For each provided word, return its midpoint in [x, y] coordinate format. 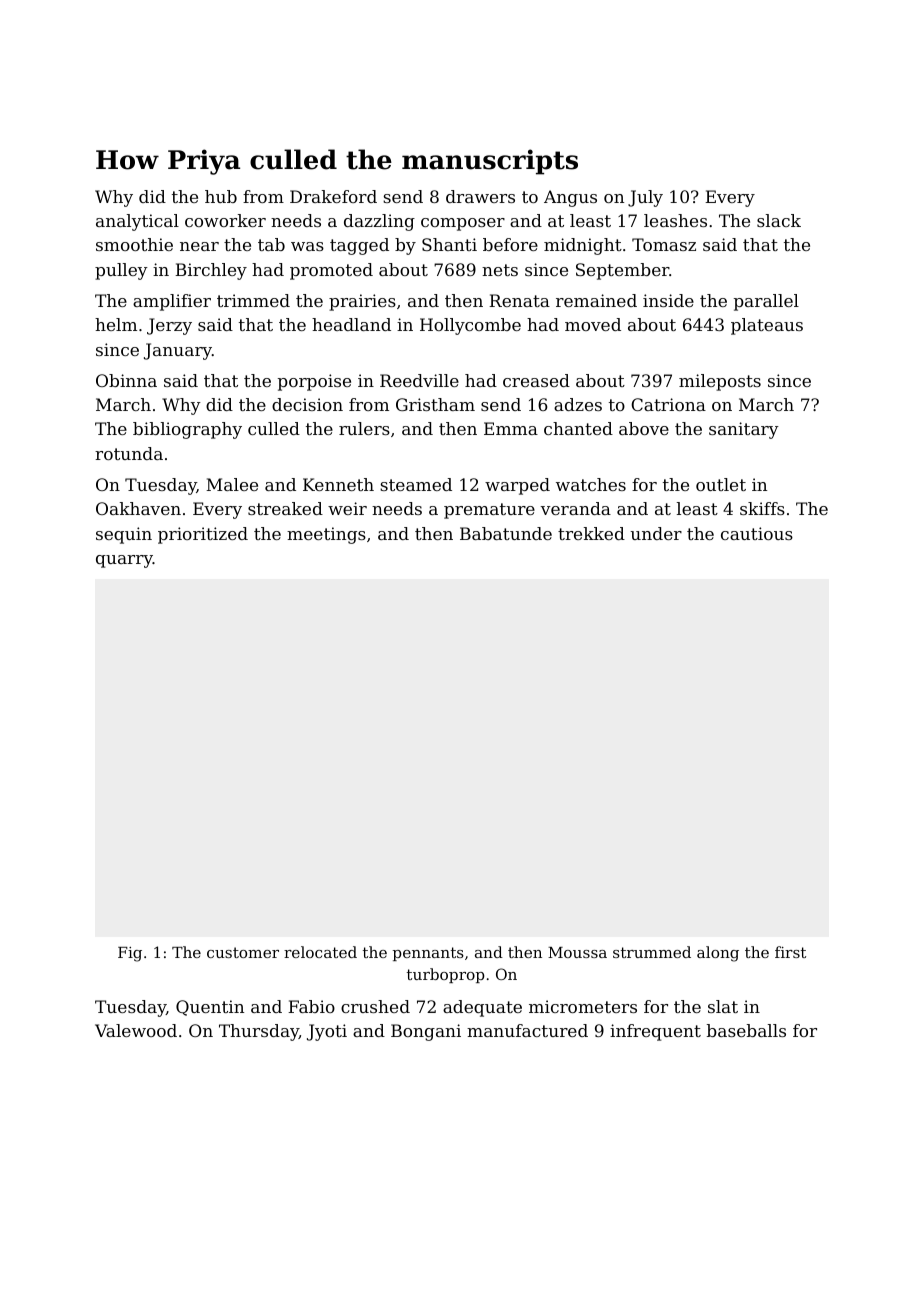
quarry [124, 561]
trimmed [253, 300]
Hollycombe [470, 326]
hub [221, 196]
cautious [757, 533]
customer [243, 952]
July [645, 198]
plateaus [767, 326]
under [656, 533]
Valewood [136, 1030]
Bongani [426, 1032]
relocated [320, 952]
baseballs [746, 1030]
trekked [591, 533]
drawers [480, 196]
